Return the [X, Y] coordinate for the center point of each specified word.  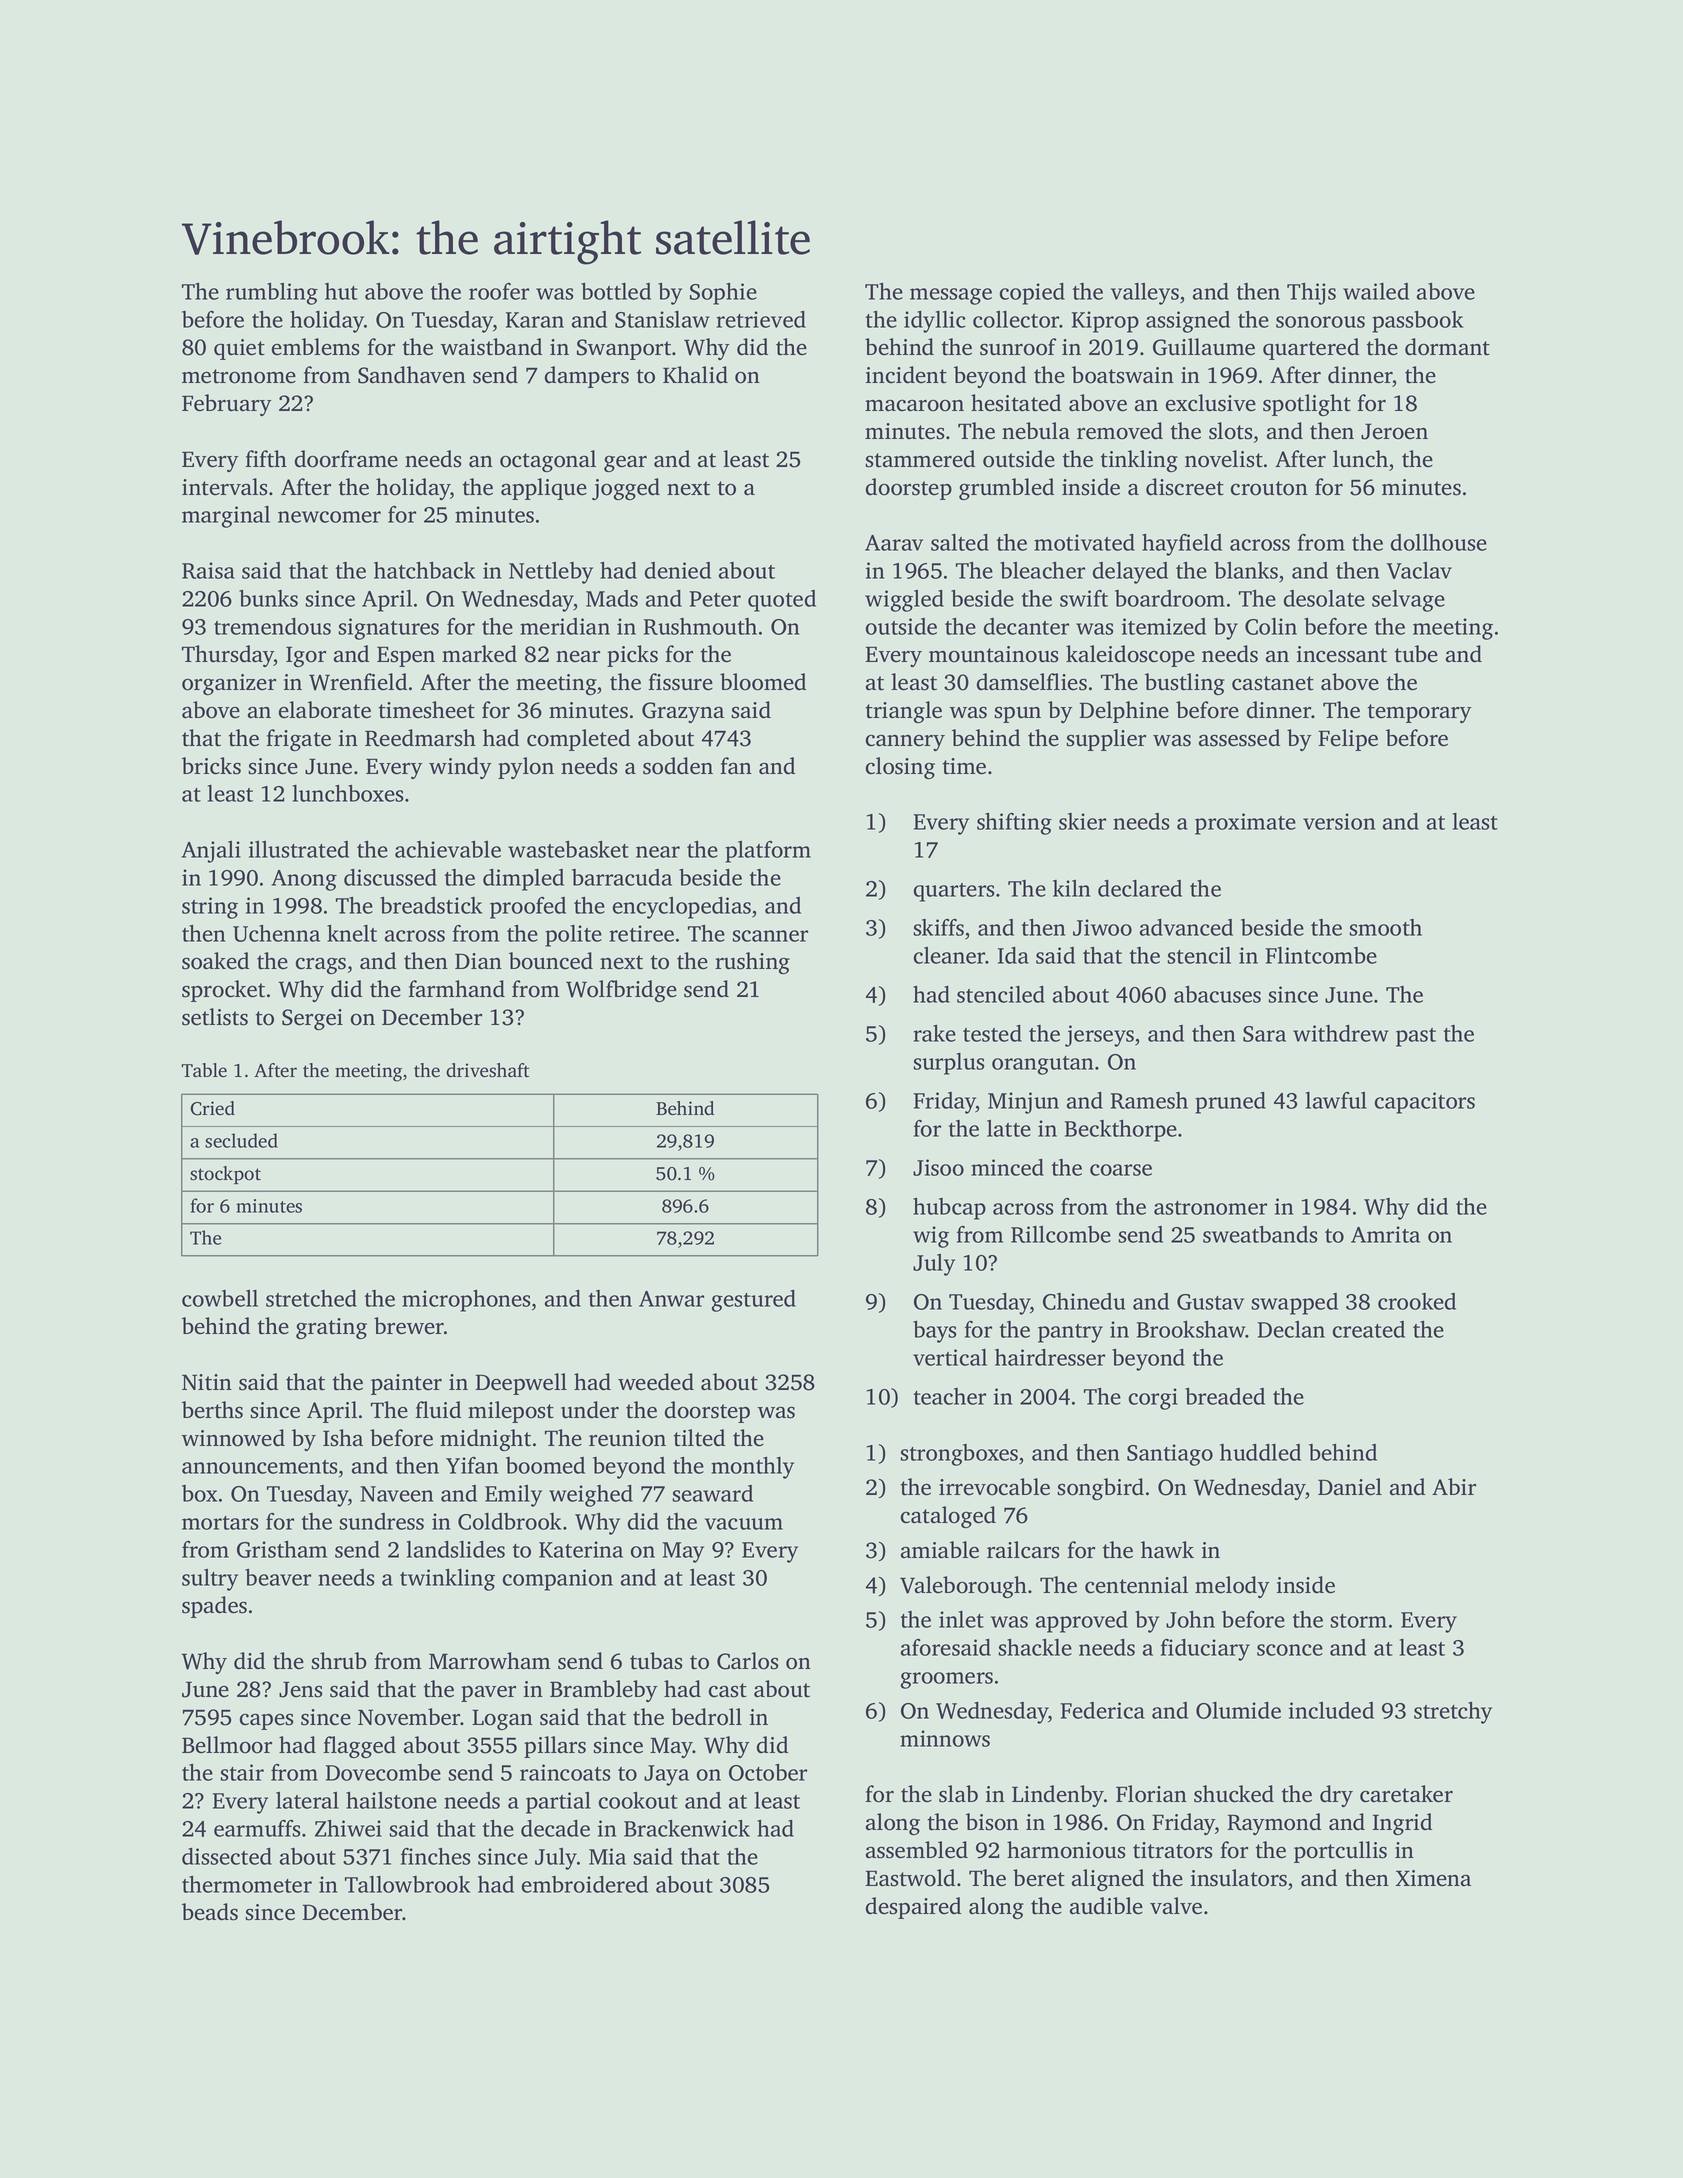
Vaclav [1419, 570]
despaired [913, 1908]
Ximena [1433, 1878]
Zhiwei [348, 1828]
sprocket [223, 991]
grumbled [1006, 489]
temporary [1419, 713]
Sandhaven [412, 375]
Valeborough [963, 1587]
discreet [1185, 487]
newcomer [329, 517]
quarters [954, 892]
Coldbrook [509, 1521]
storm [1358, 1621]
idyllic [935, 322]
